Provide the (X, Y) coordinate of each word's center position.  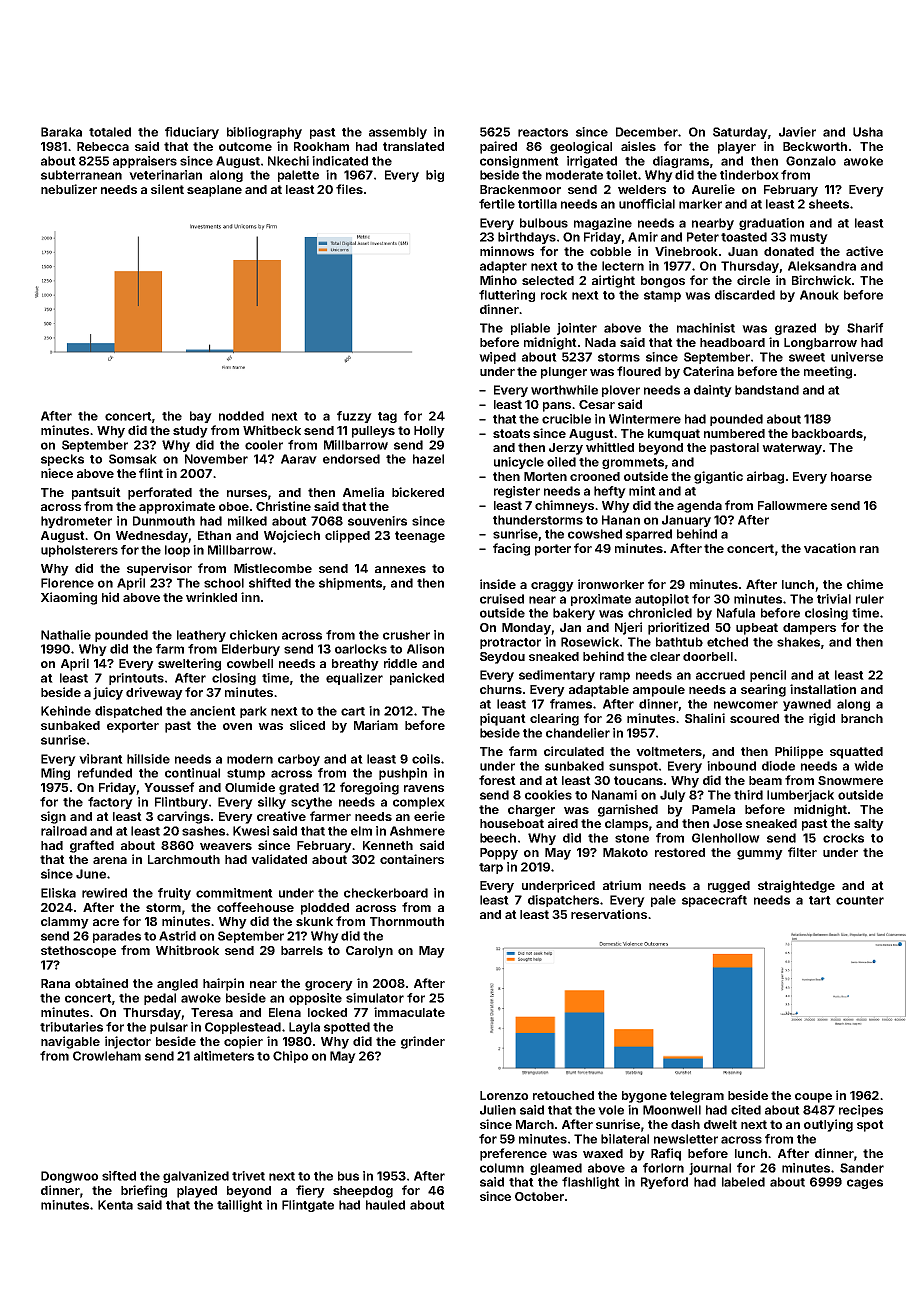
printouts (136, 679)
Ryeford (664, 1183)
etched (727, 642)
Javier (797, 132)
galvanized (196, 1177)
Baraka (61, 132)
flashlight (591, 1183)
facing (511, 549)
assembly (398, 133)
